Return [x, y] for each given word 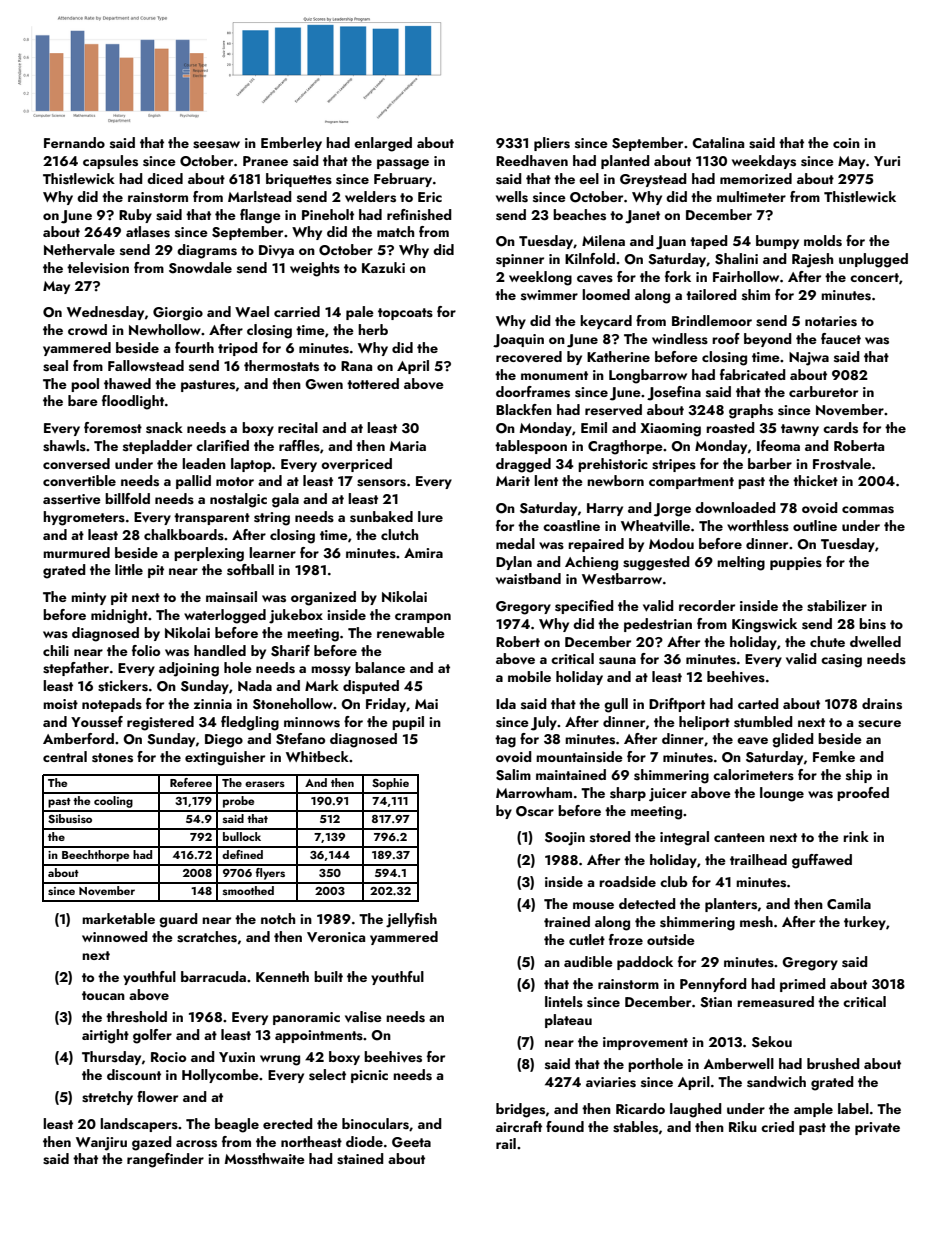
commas [868, 510]
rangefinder [165, 1160]
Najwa [809, 359]
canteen [739, 837]
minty [88, 598]
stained [360, 1159]
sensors [381, 483]
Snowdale [200, 268]
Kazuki [383, 267]
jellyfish [411, 920]
